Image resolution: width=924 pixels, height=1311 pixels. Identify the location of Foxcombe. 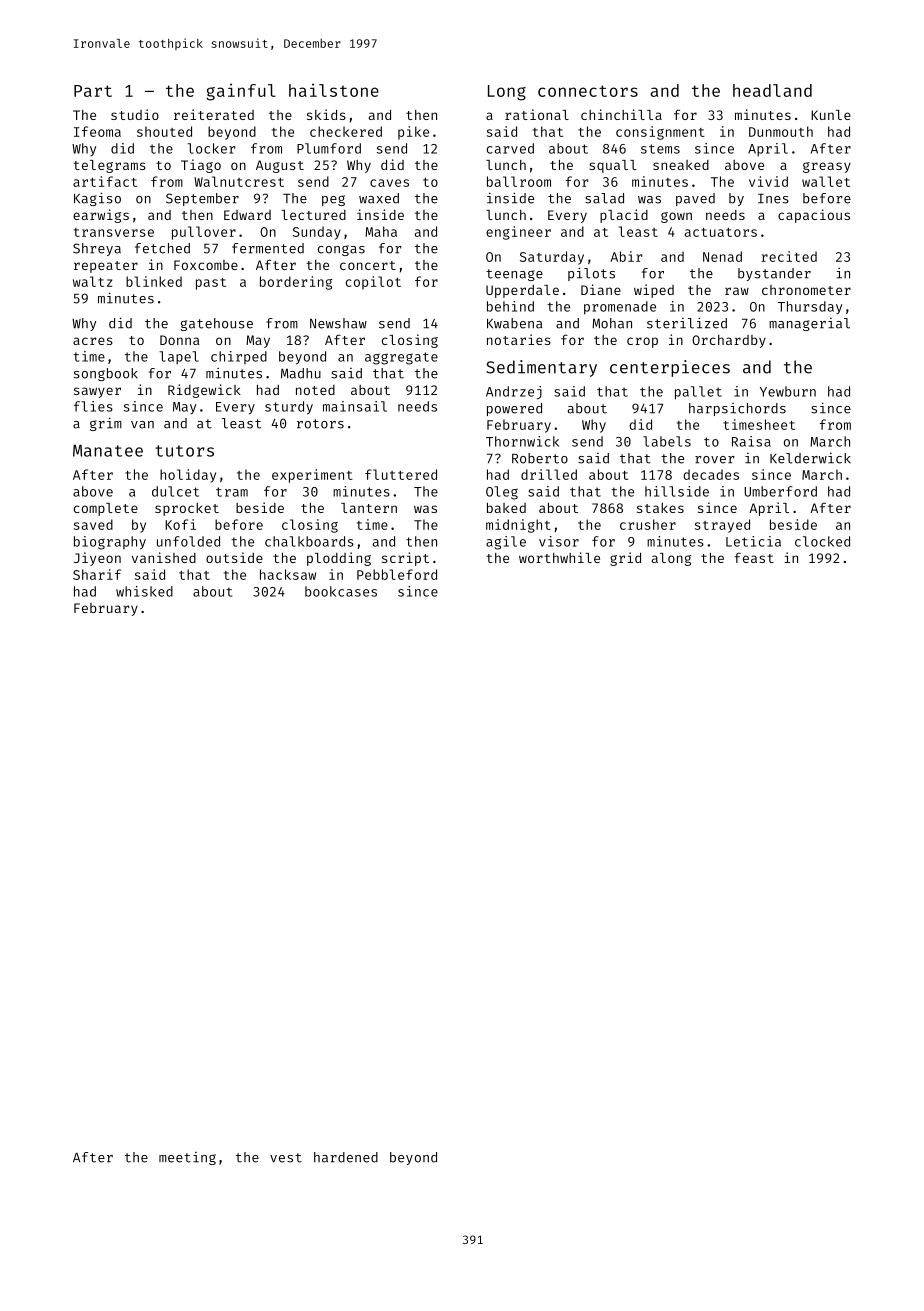
(206, 265).
